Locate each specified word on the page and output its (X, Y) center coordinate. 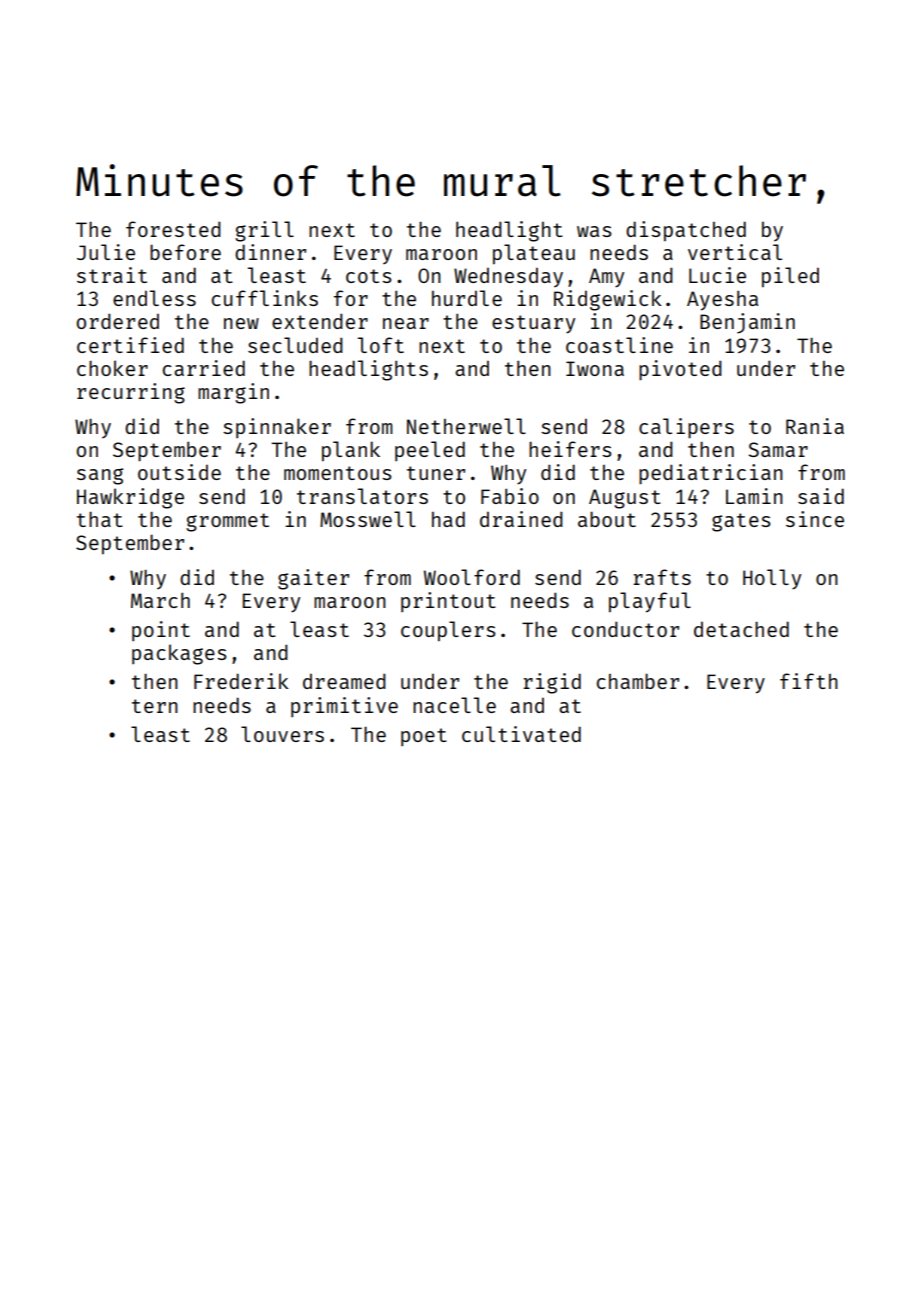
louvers (282, 734)
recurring (131, 393)
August (625, 499)
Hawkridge (130, 498)
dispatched (686, 231)
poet (424, 737)
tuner (436, 473)
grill (264, 231)
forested (173, 229)
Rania (815, 426)
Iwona (595, 368)
